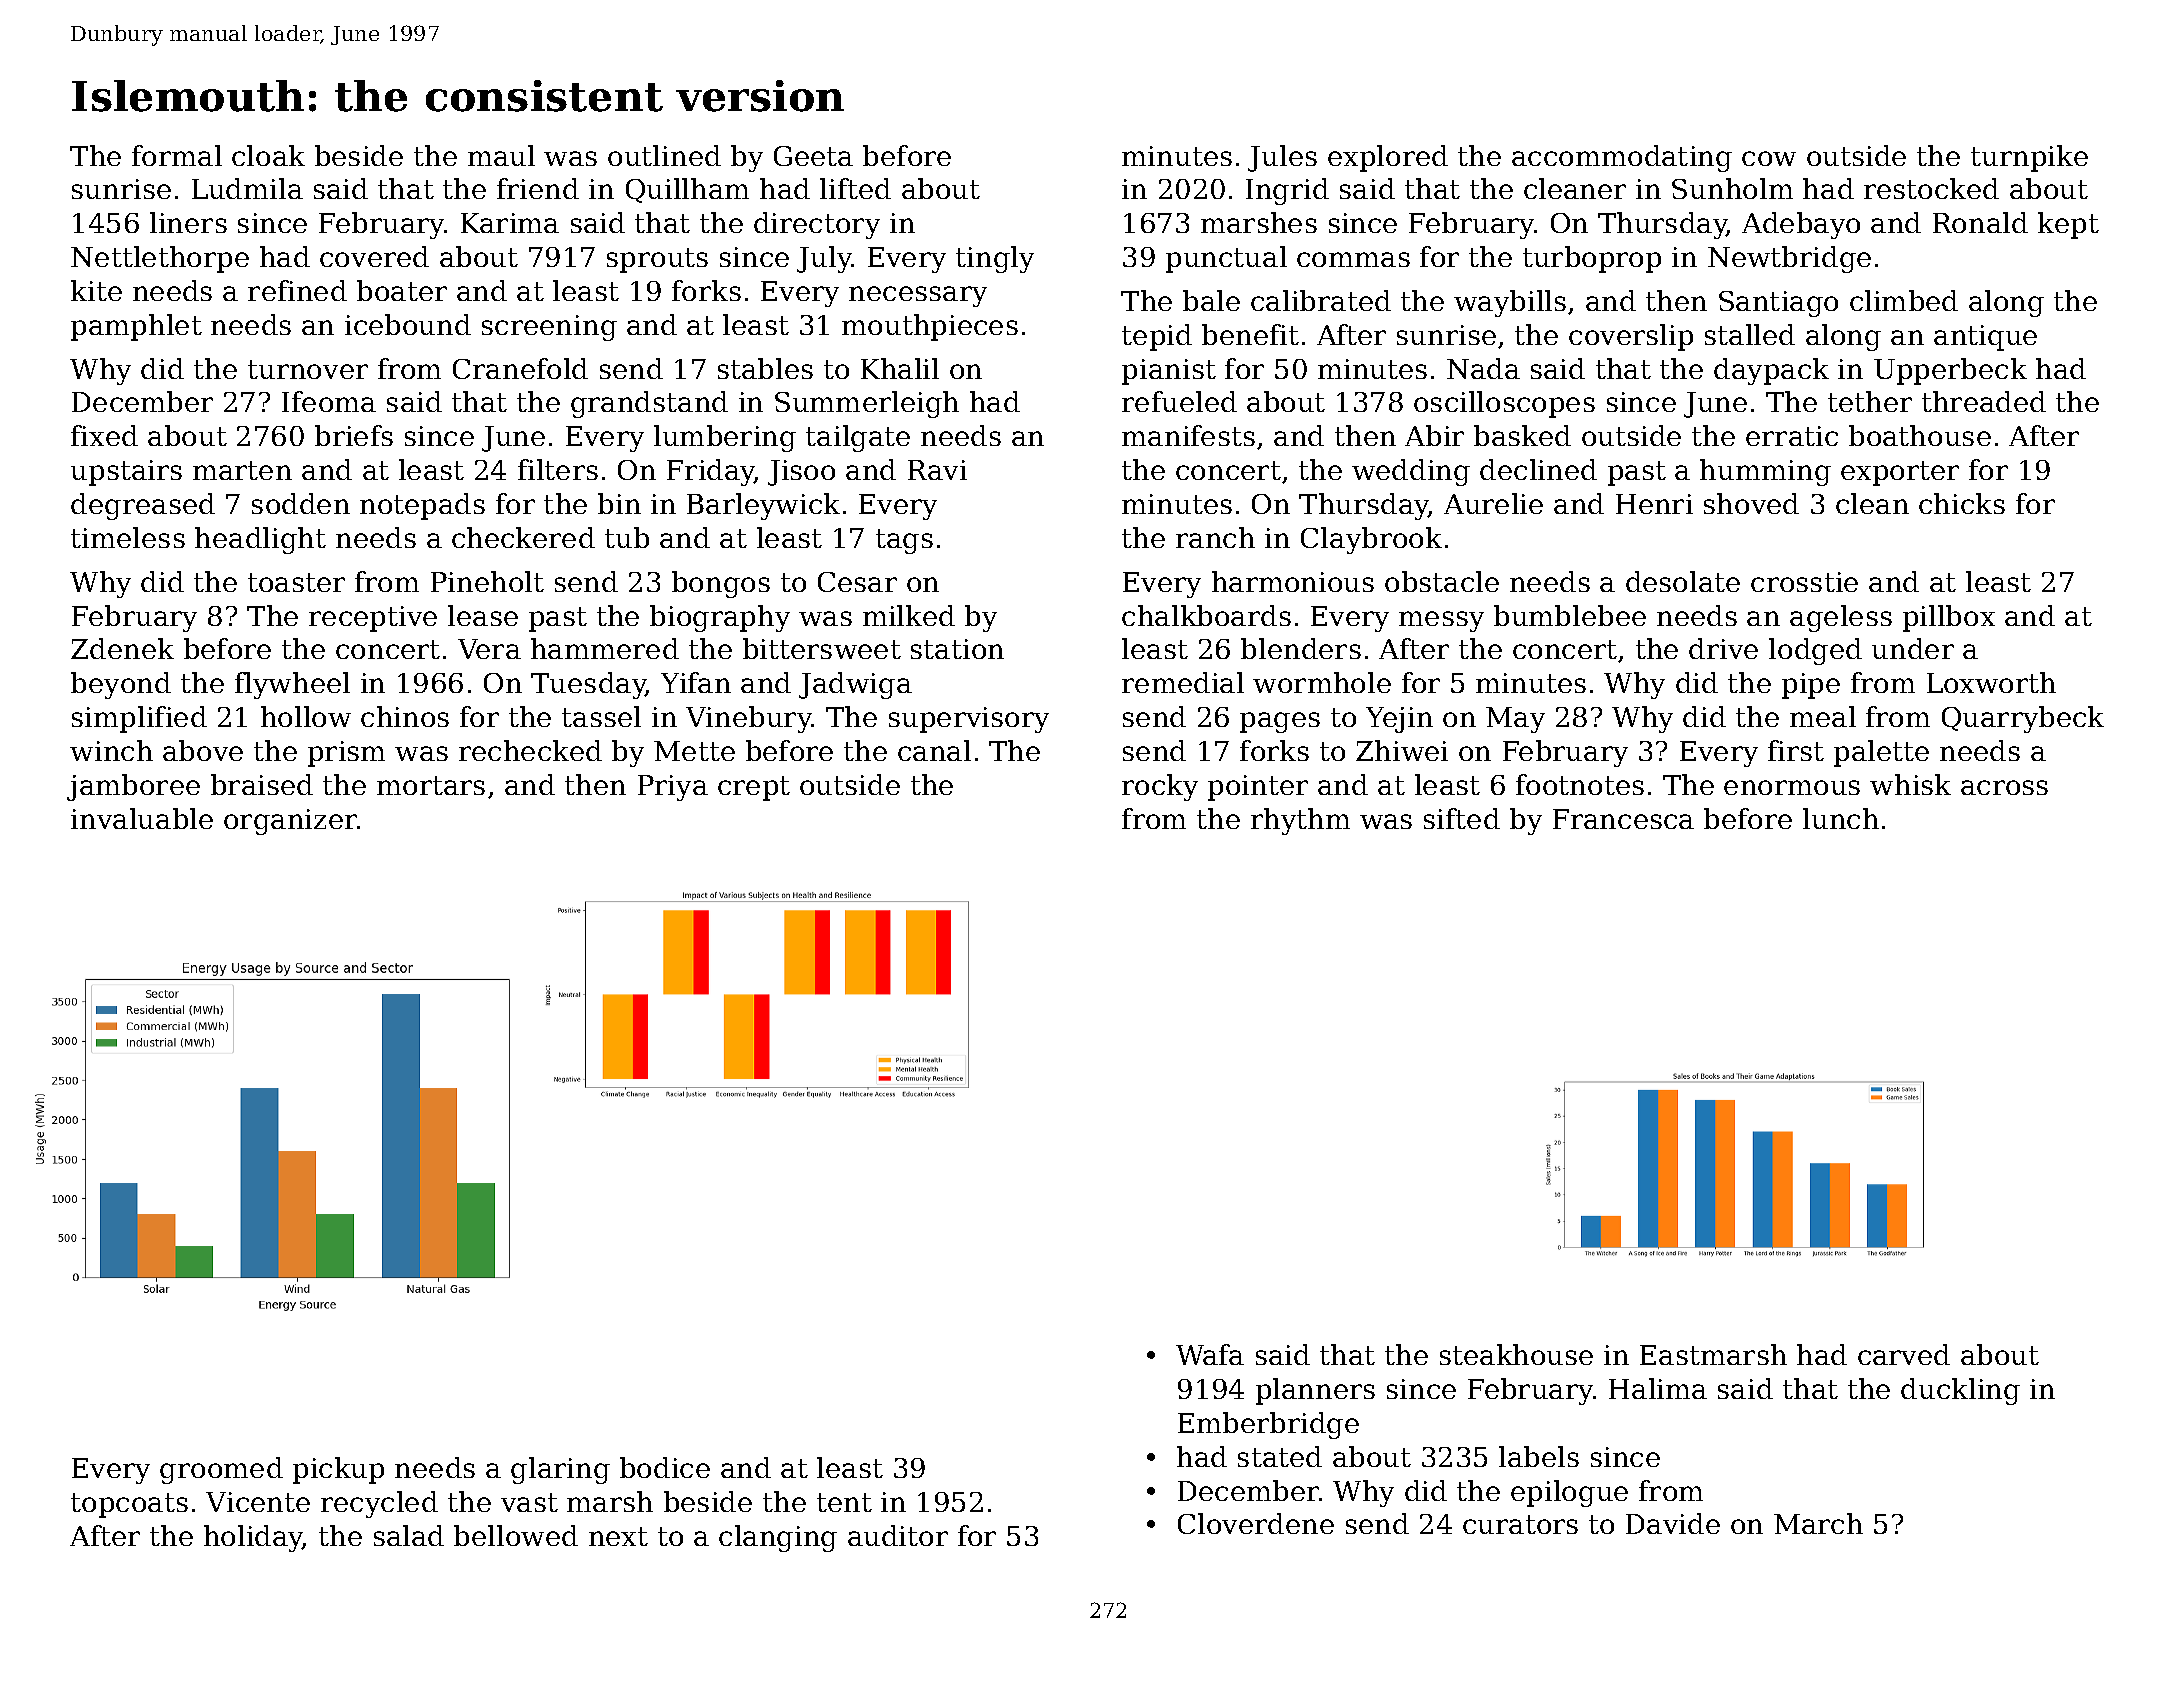  Describe the element at coordinates (605, 648) in the document. I see `hammered` at that location.
